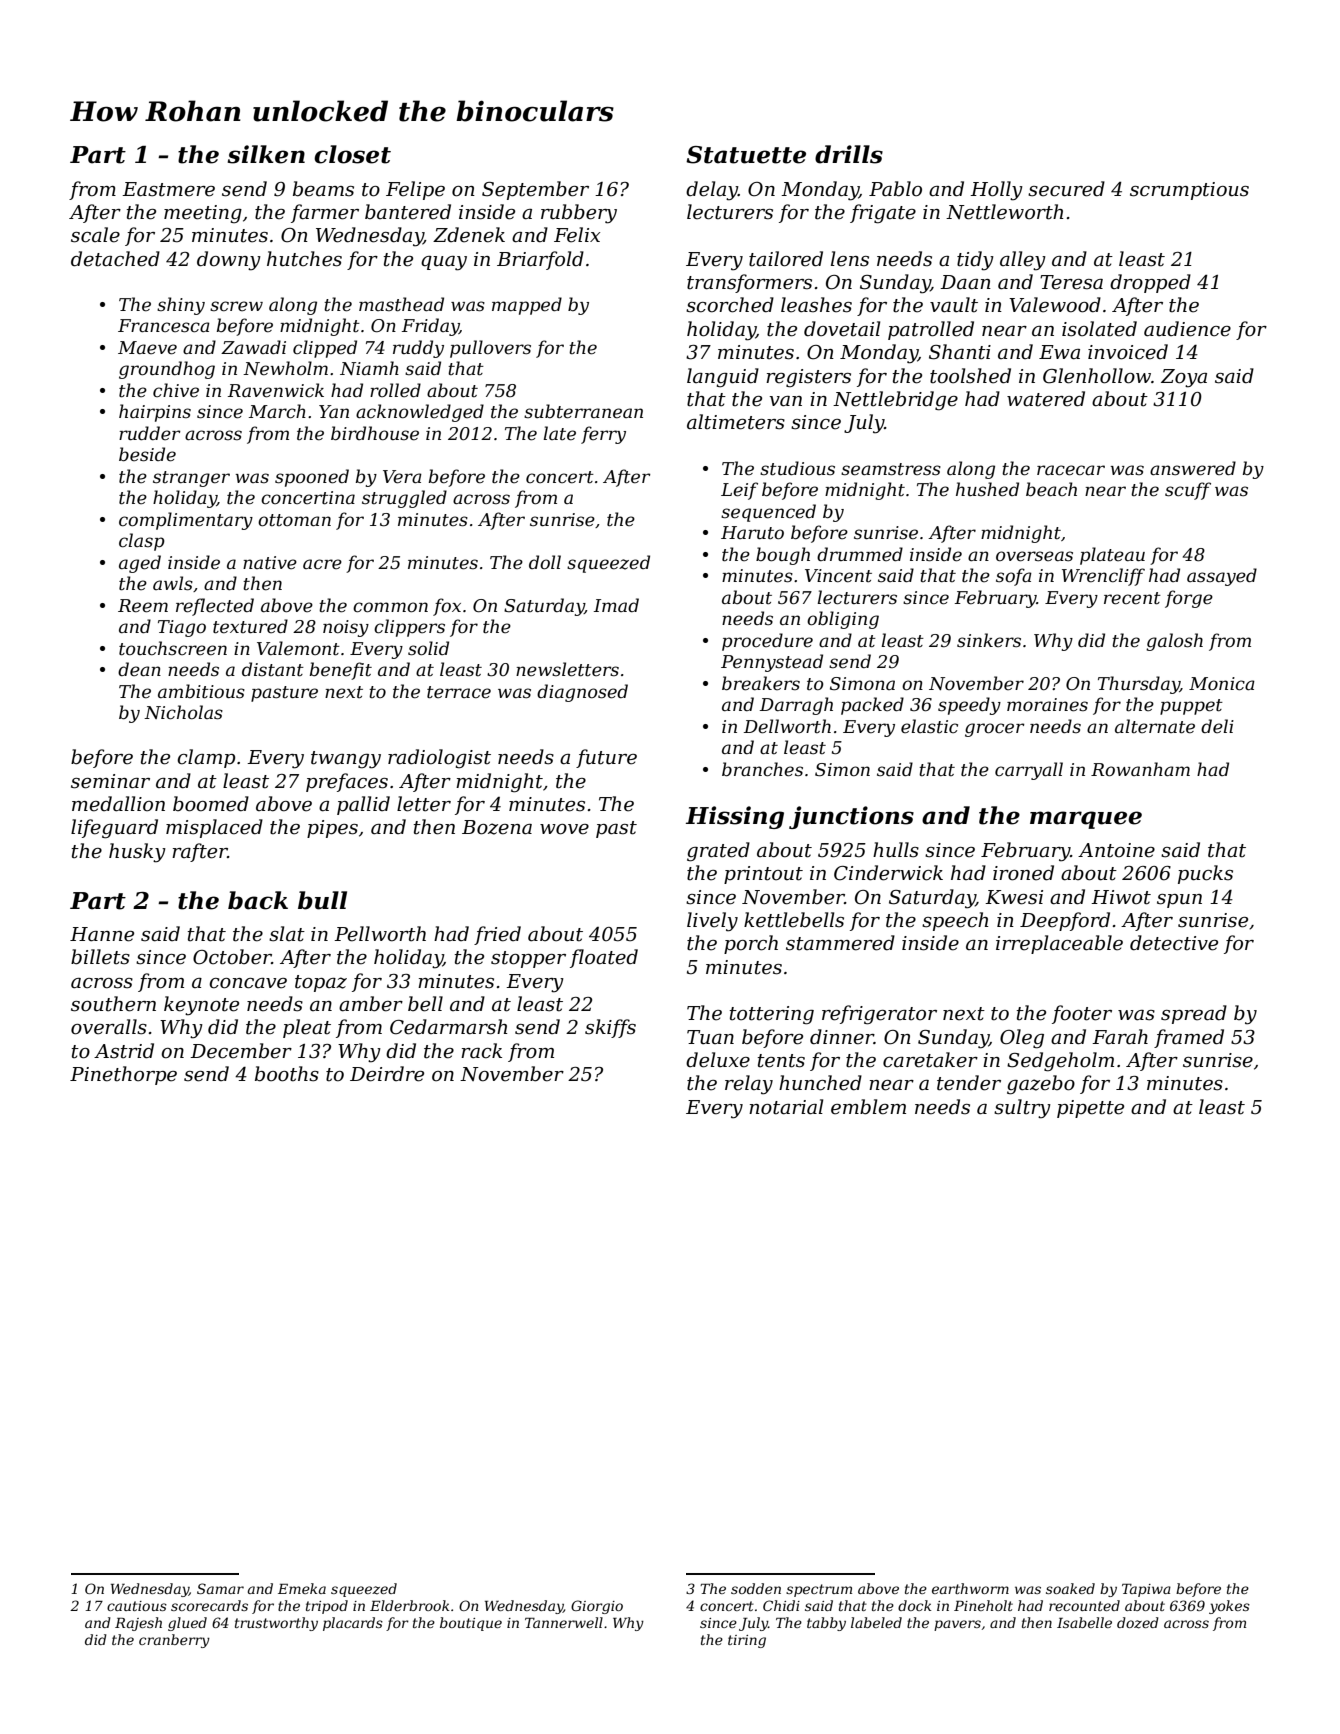 The height and width of the screenshot is (1734, 1340). I want to click on drummed, so click(860, 554).
